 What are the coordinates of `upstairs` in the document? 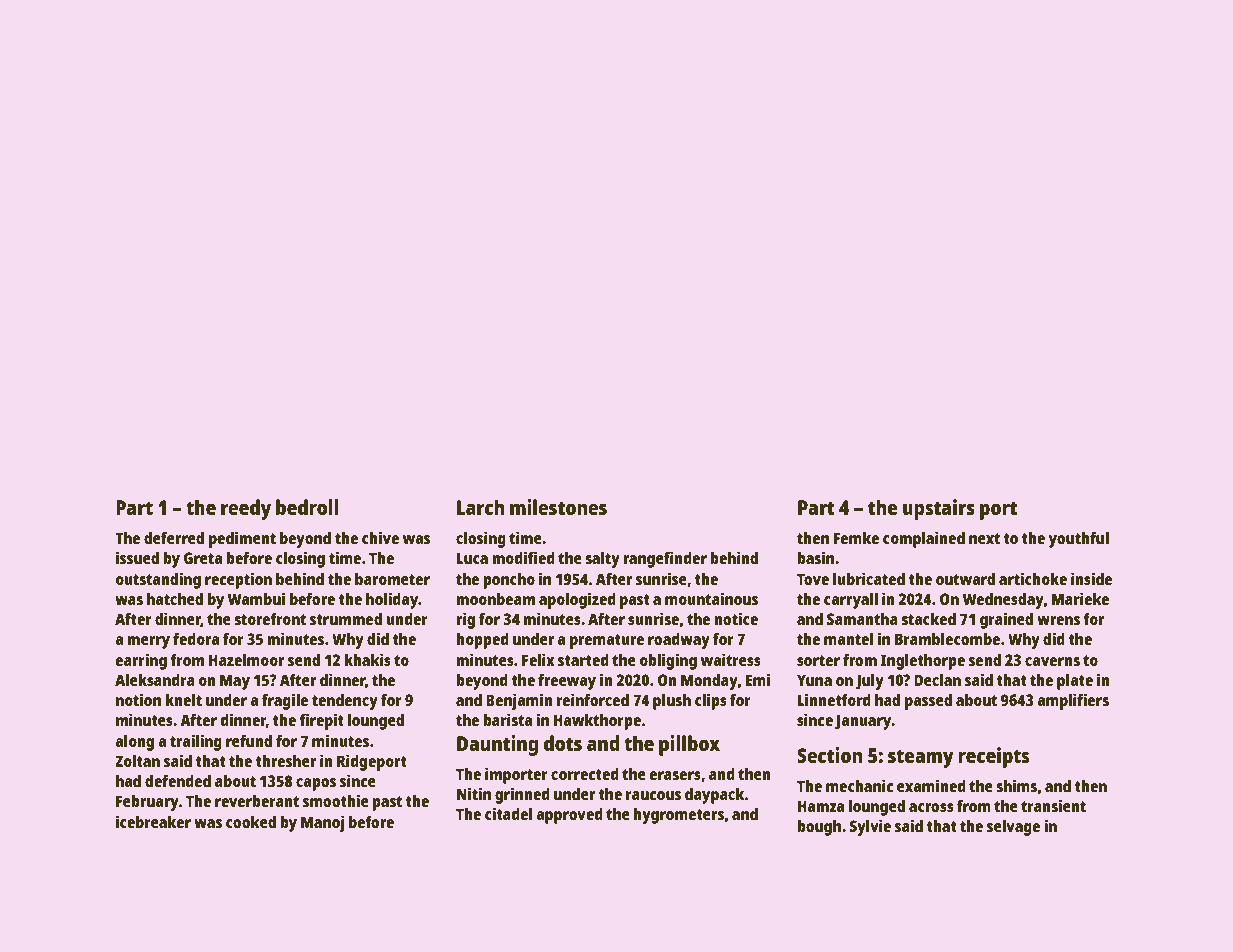 It's located at (939, 509).
